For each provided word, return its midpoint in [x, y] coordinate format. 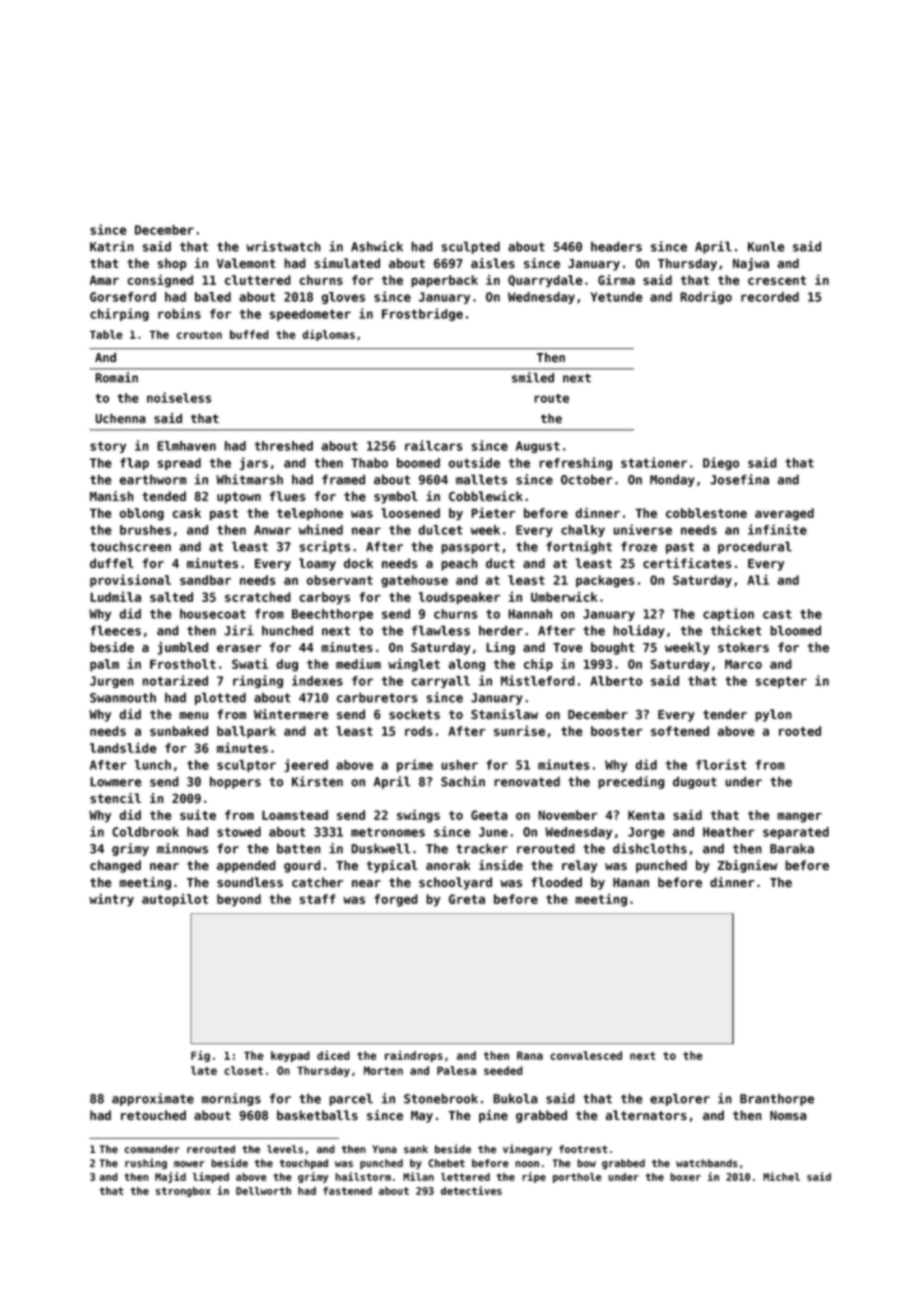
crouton [199, 335]
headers [616, 246]
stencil [115, 798]
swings [418, 816]
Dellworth [263, 1191]
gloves [343, 298]
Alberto [616, 681]
